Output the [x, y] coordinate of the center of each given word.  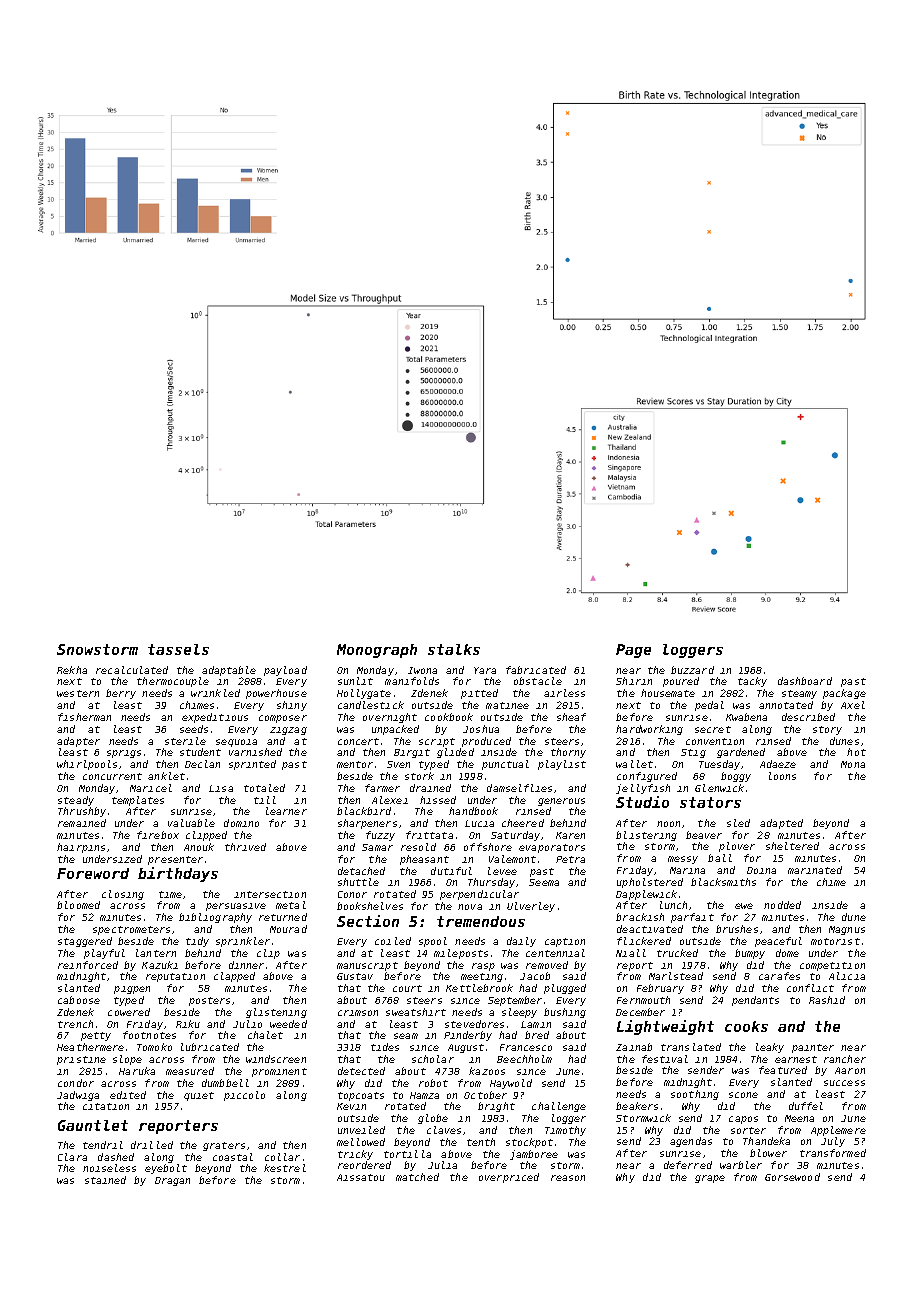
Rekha [72, 670]
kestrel [285, 1168]
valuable [191, 823]
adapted [781, 824]
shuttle [358, 882]
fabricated [536, 670]
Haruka [137, 1071]
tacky [752, 682]
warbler [741, 1165]
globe [433, 1119]
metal [291, 905]
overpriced [509, 1178]
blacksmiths [723, 882]
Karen [570, 835]
